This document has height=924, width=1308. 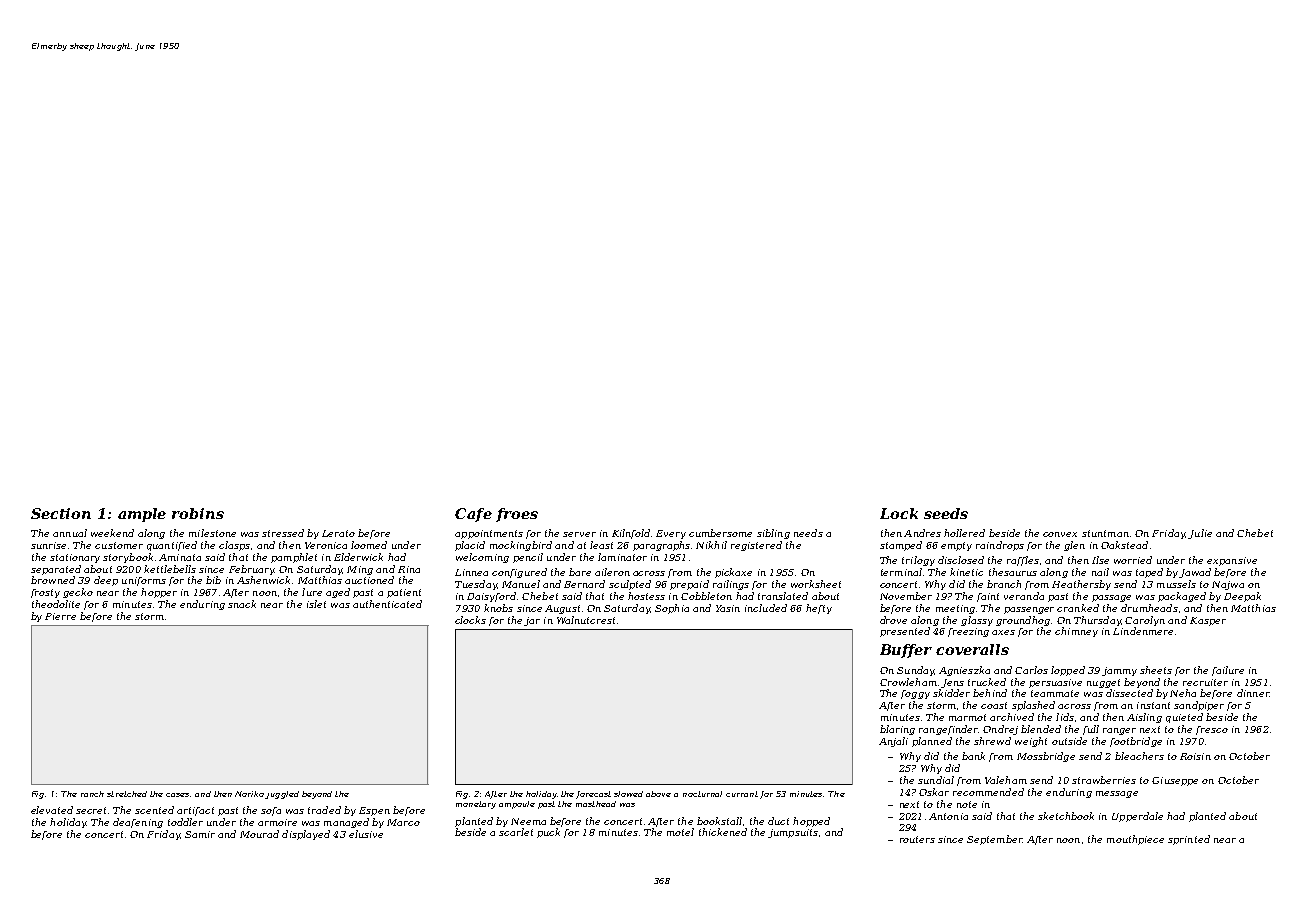 What do you see at coordinates (1212, 730) in the document?
I see `fresco` at bounding box center [1212, 730].
